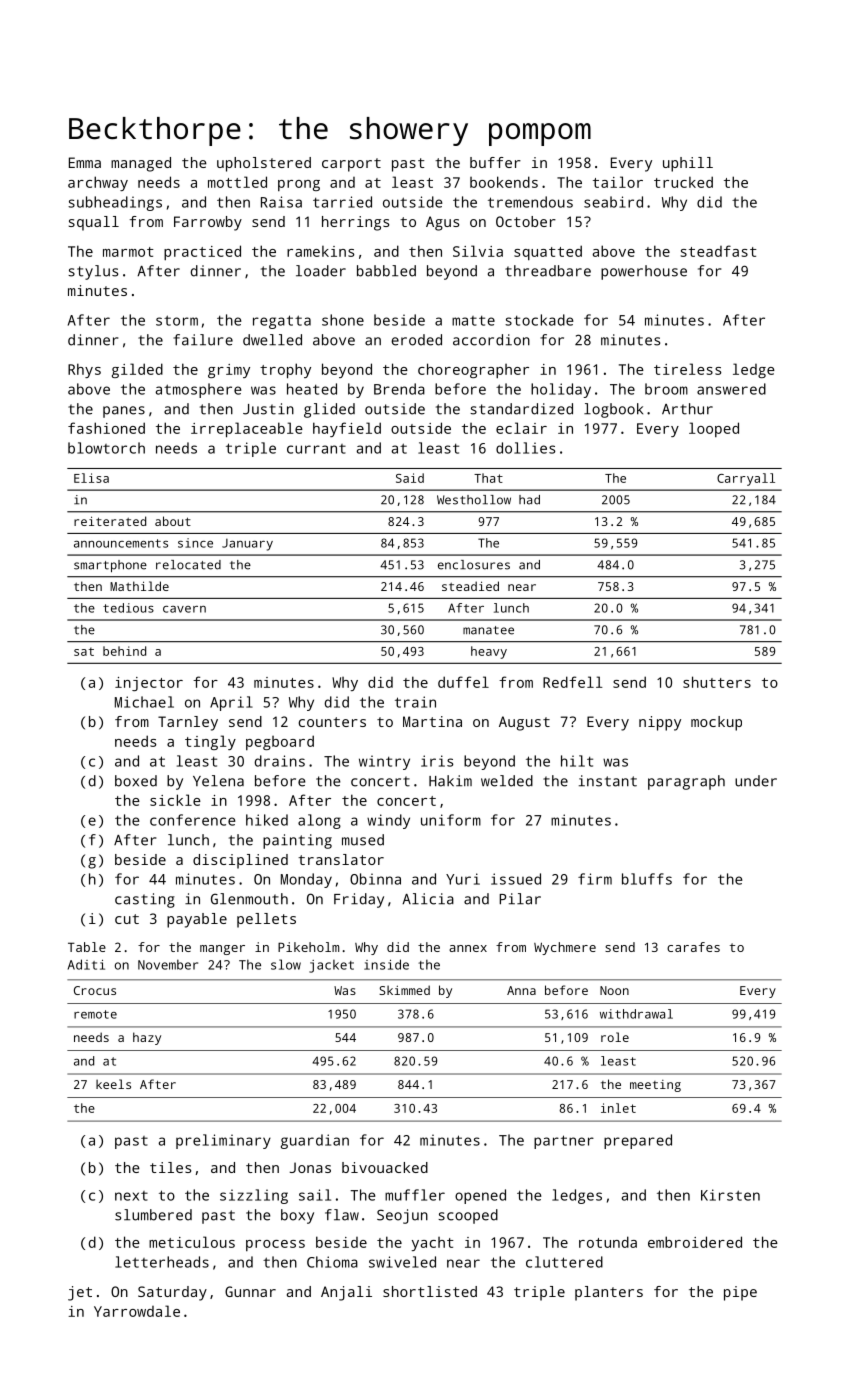 This document has width=849, height=1400. Describe the element at coordinates (297, 841) in the document. I see `painting` at that location.
